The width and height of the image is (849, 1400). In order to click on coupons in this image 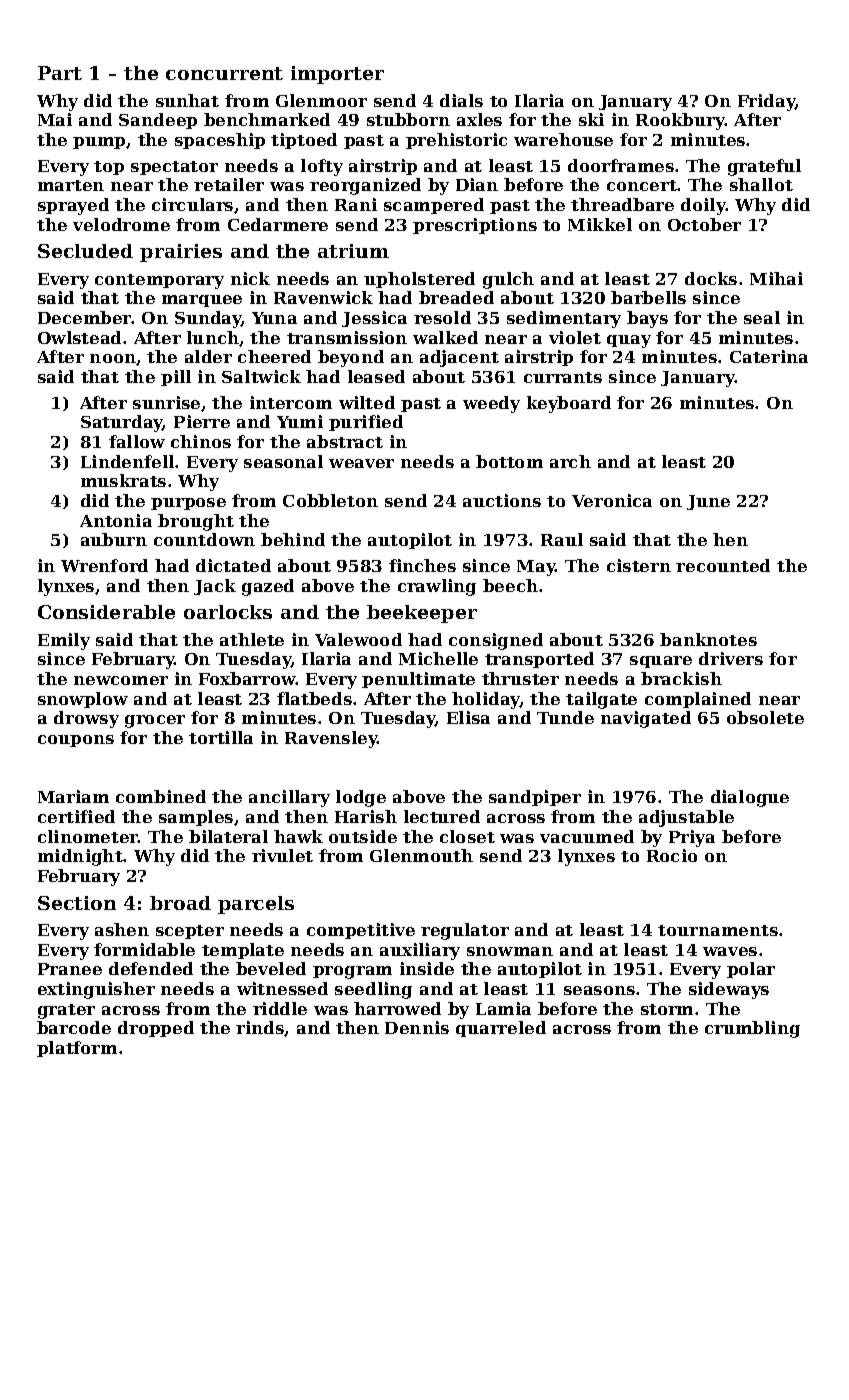, I will do `click(76, 741)`.
